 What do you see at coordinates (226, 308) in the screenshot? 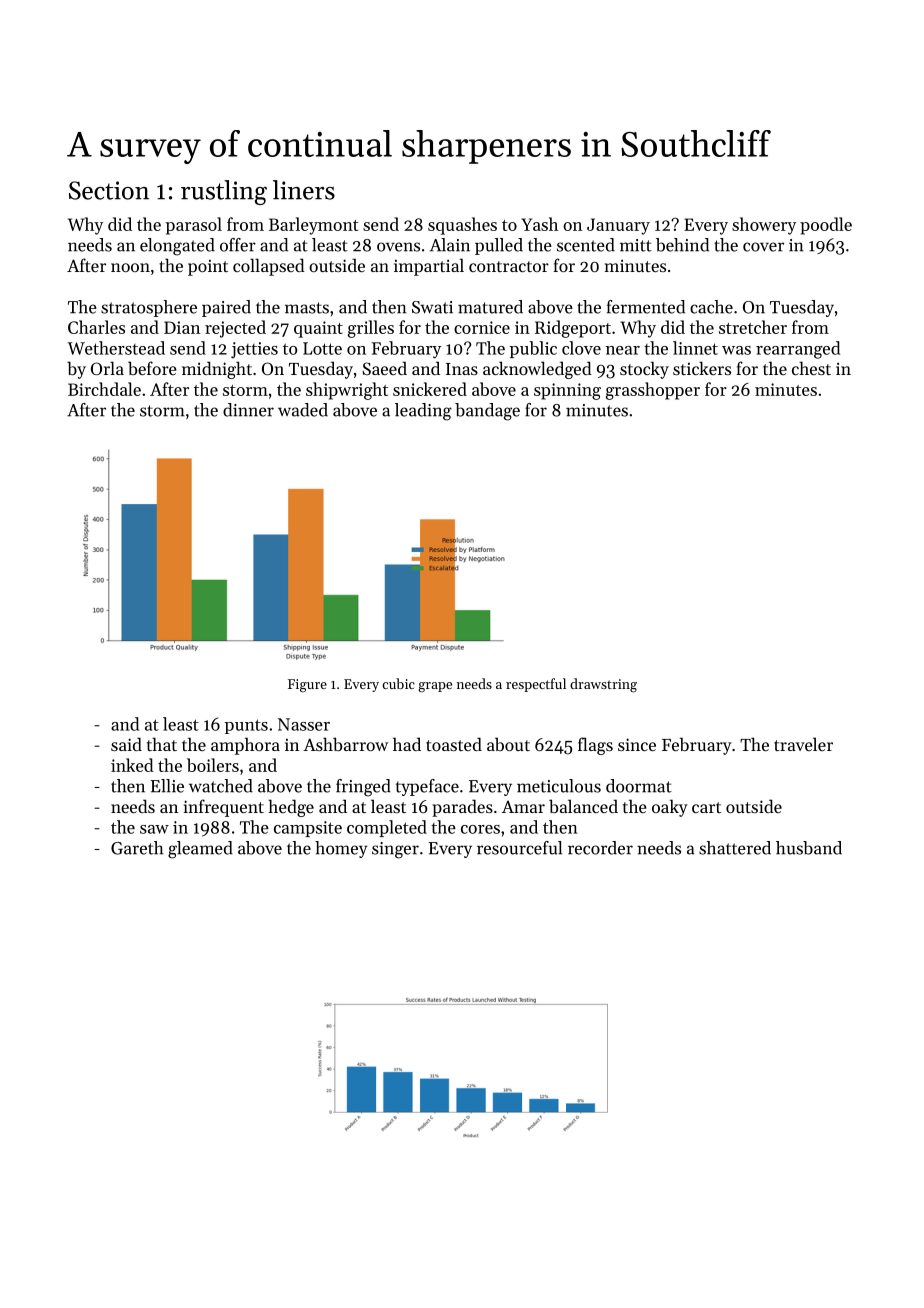
I see `paired` at bounding box center [226, 308].
